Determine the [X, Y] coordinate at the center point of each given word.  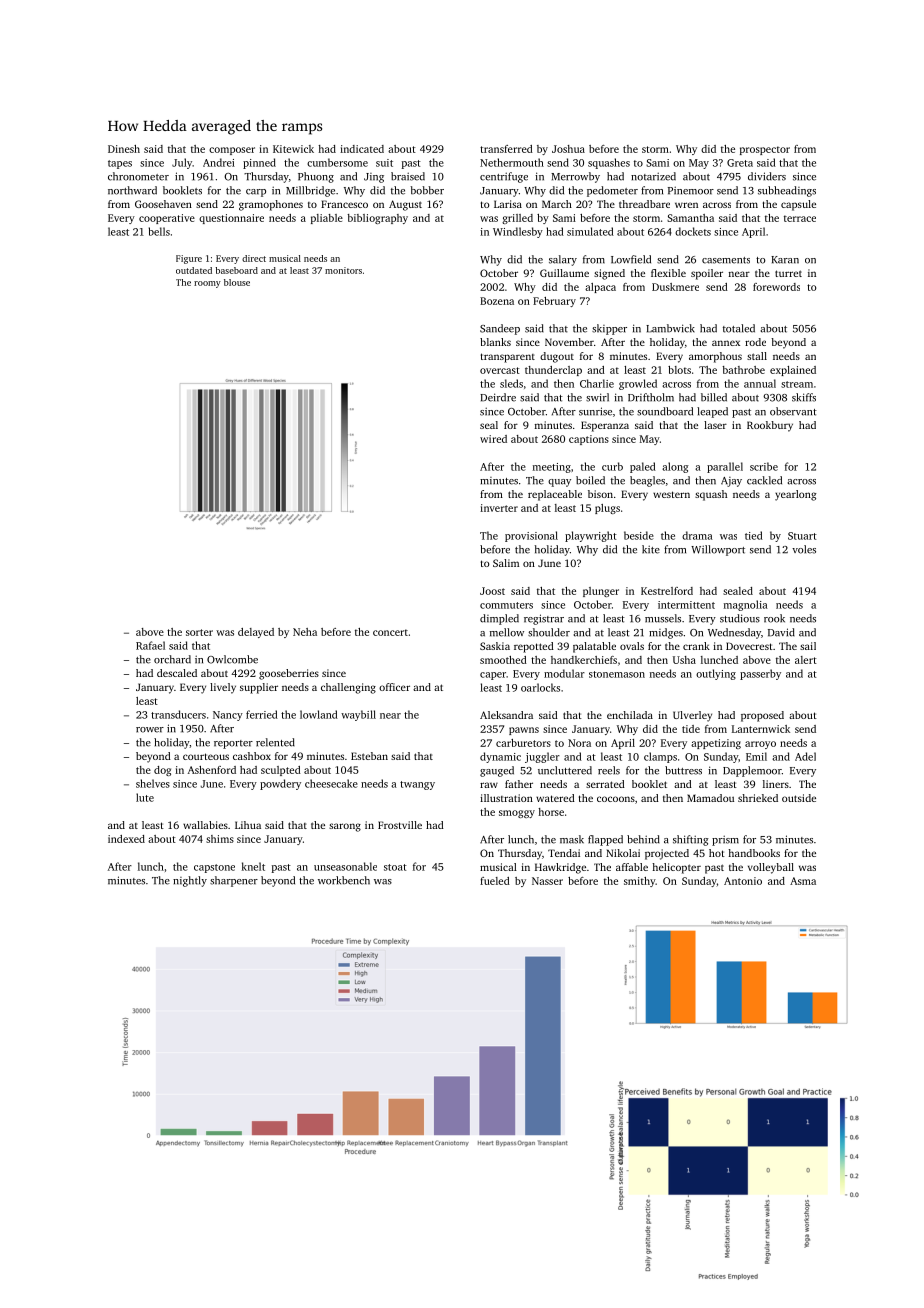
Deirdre [498, 397]
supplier [259, 688]
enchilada [630, 715]
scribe [764, 466]
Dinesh [124, 149]
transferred [506, 149]
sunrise [595, 411]
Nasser [547, 881]
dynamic [500, 757]
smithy [639, 882]
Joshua [568, 149]
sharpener [234, 881]
